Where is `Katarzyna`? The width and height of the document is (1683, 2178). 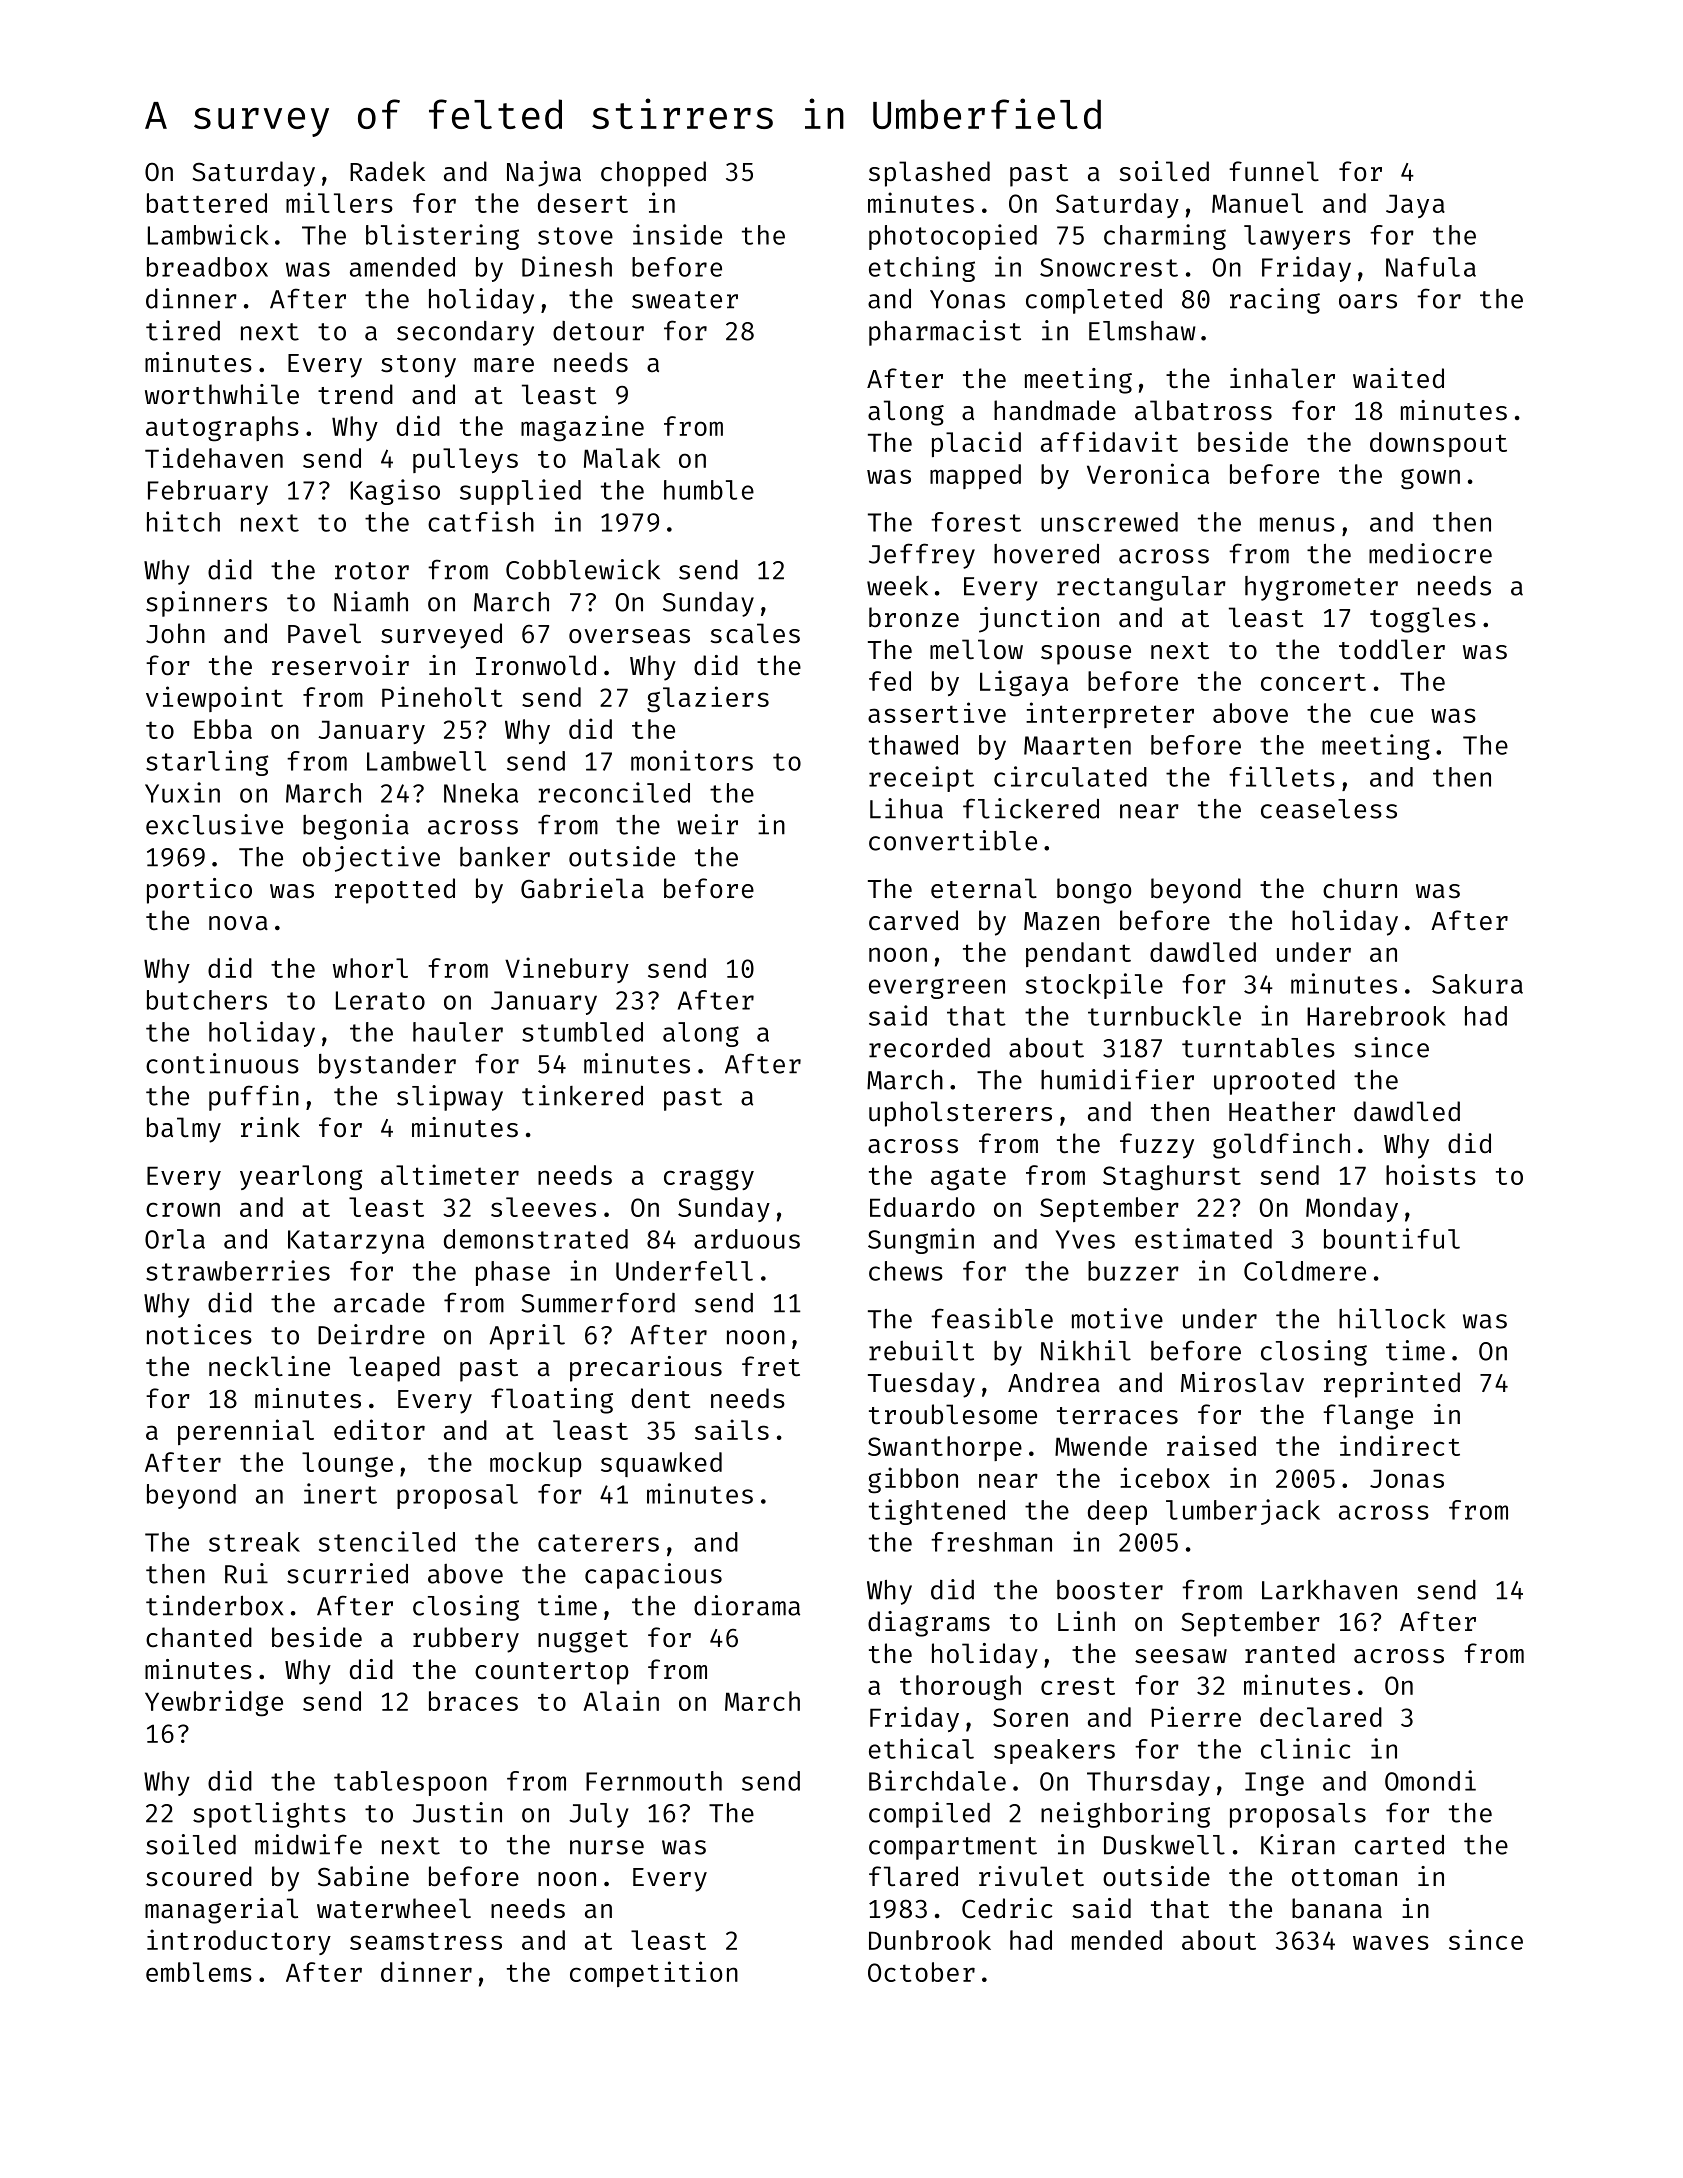 Katarzyna is located at coordinates (356, 1242).
